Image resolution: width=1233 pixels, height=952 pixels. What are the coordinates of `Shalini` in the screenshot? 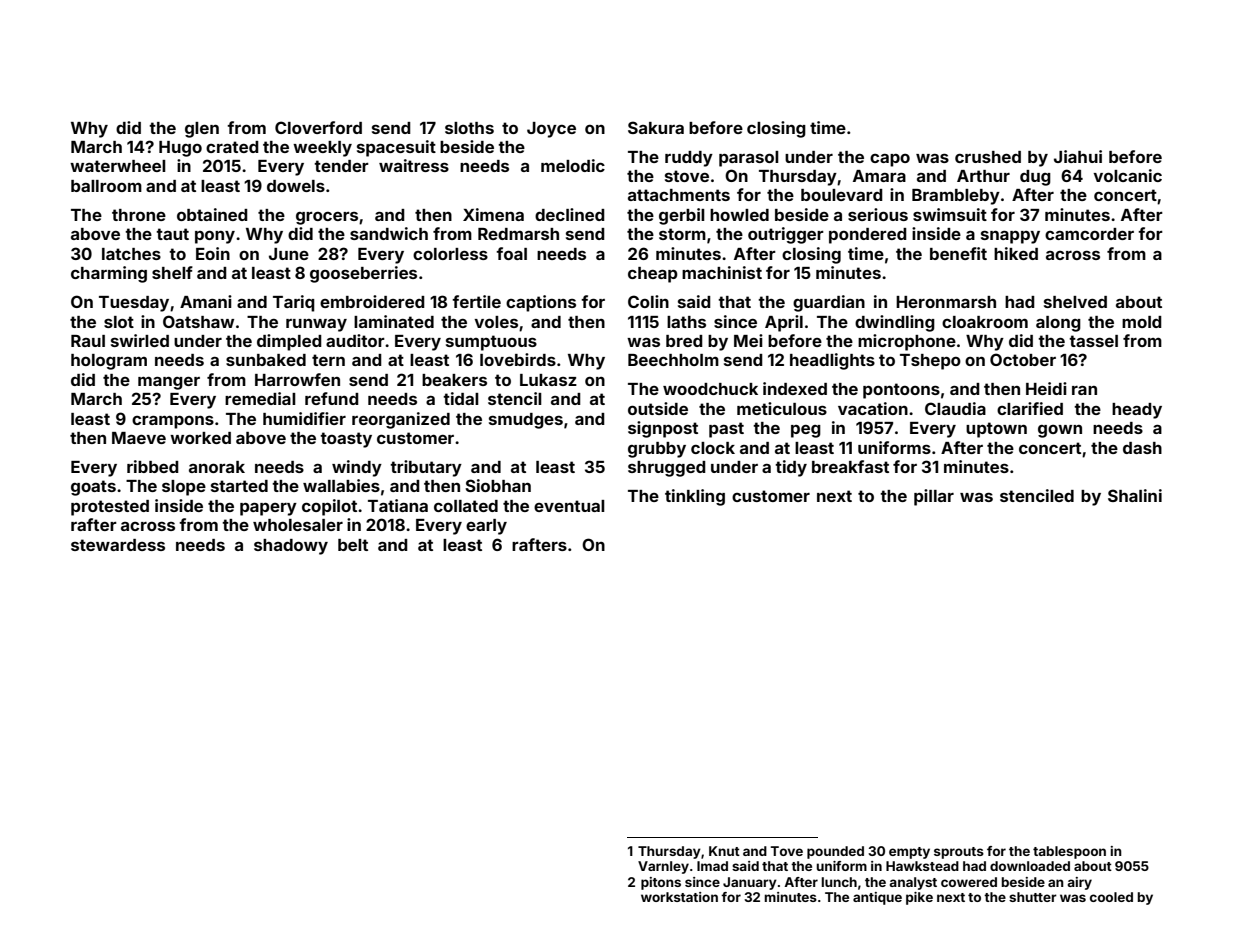 It's located at (1135, 495).
